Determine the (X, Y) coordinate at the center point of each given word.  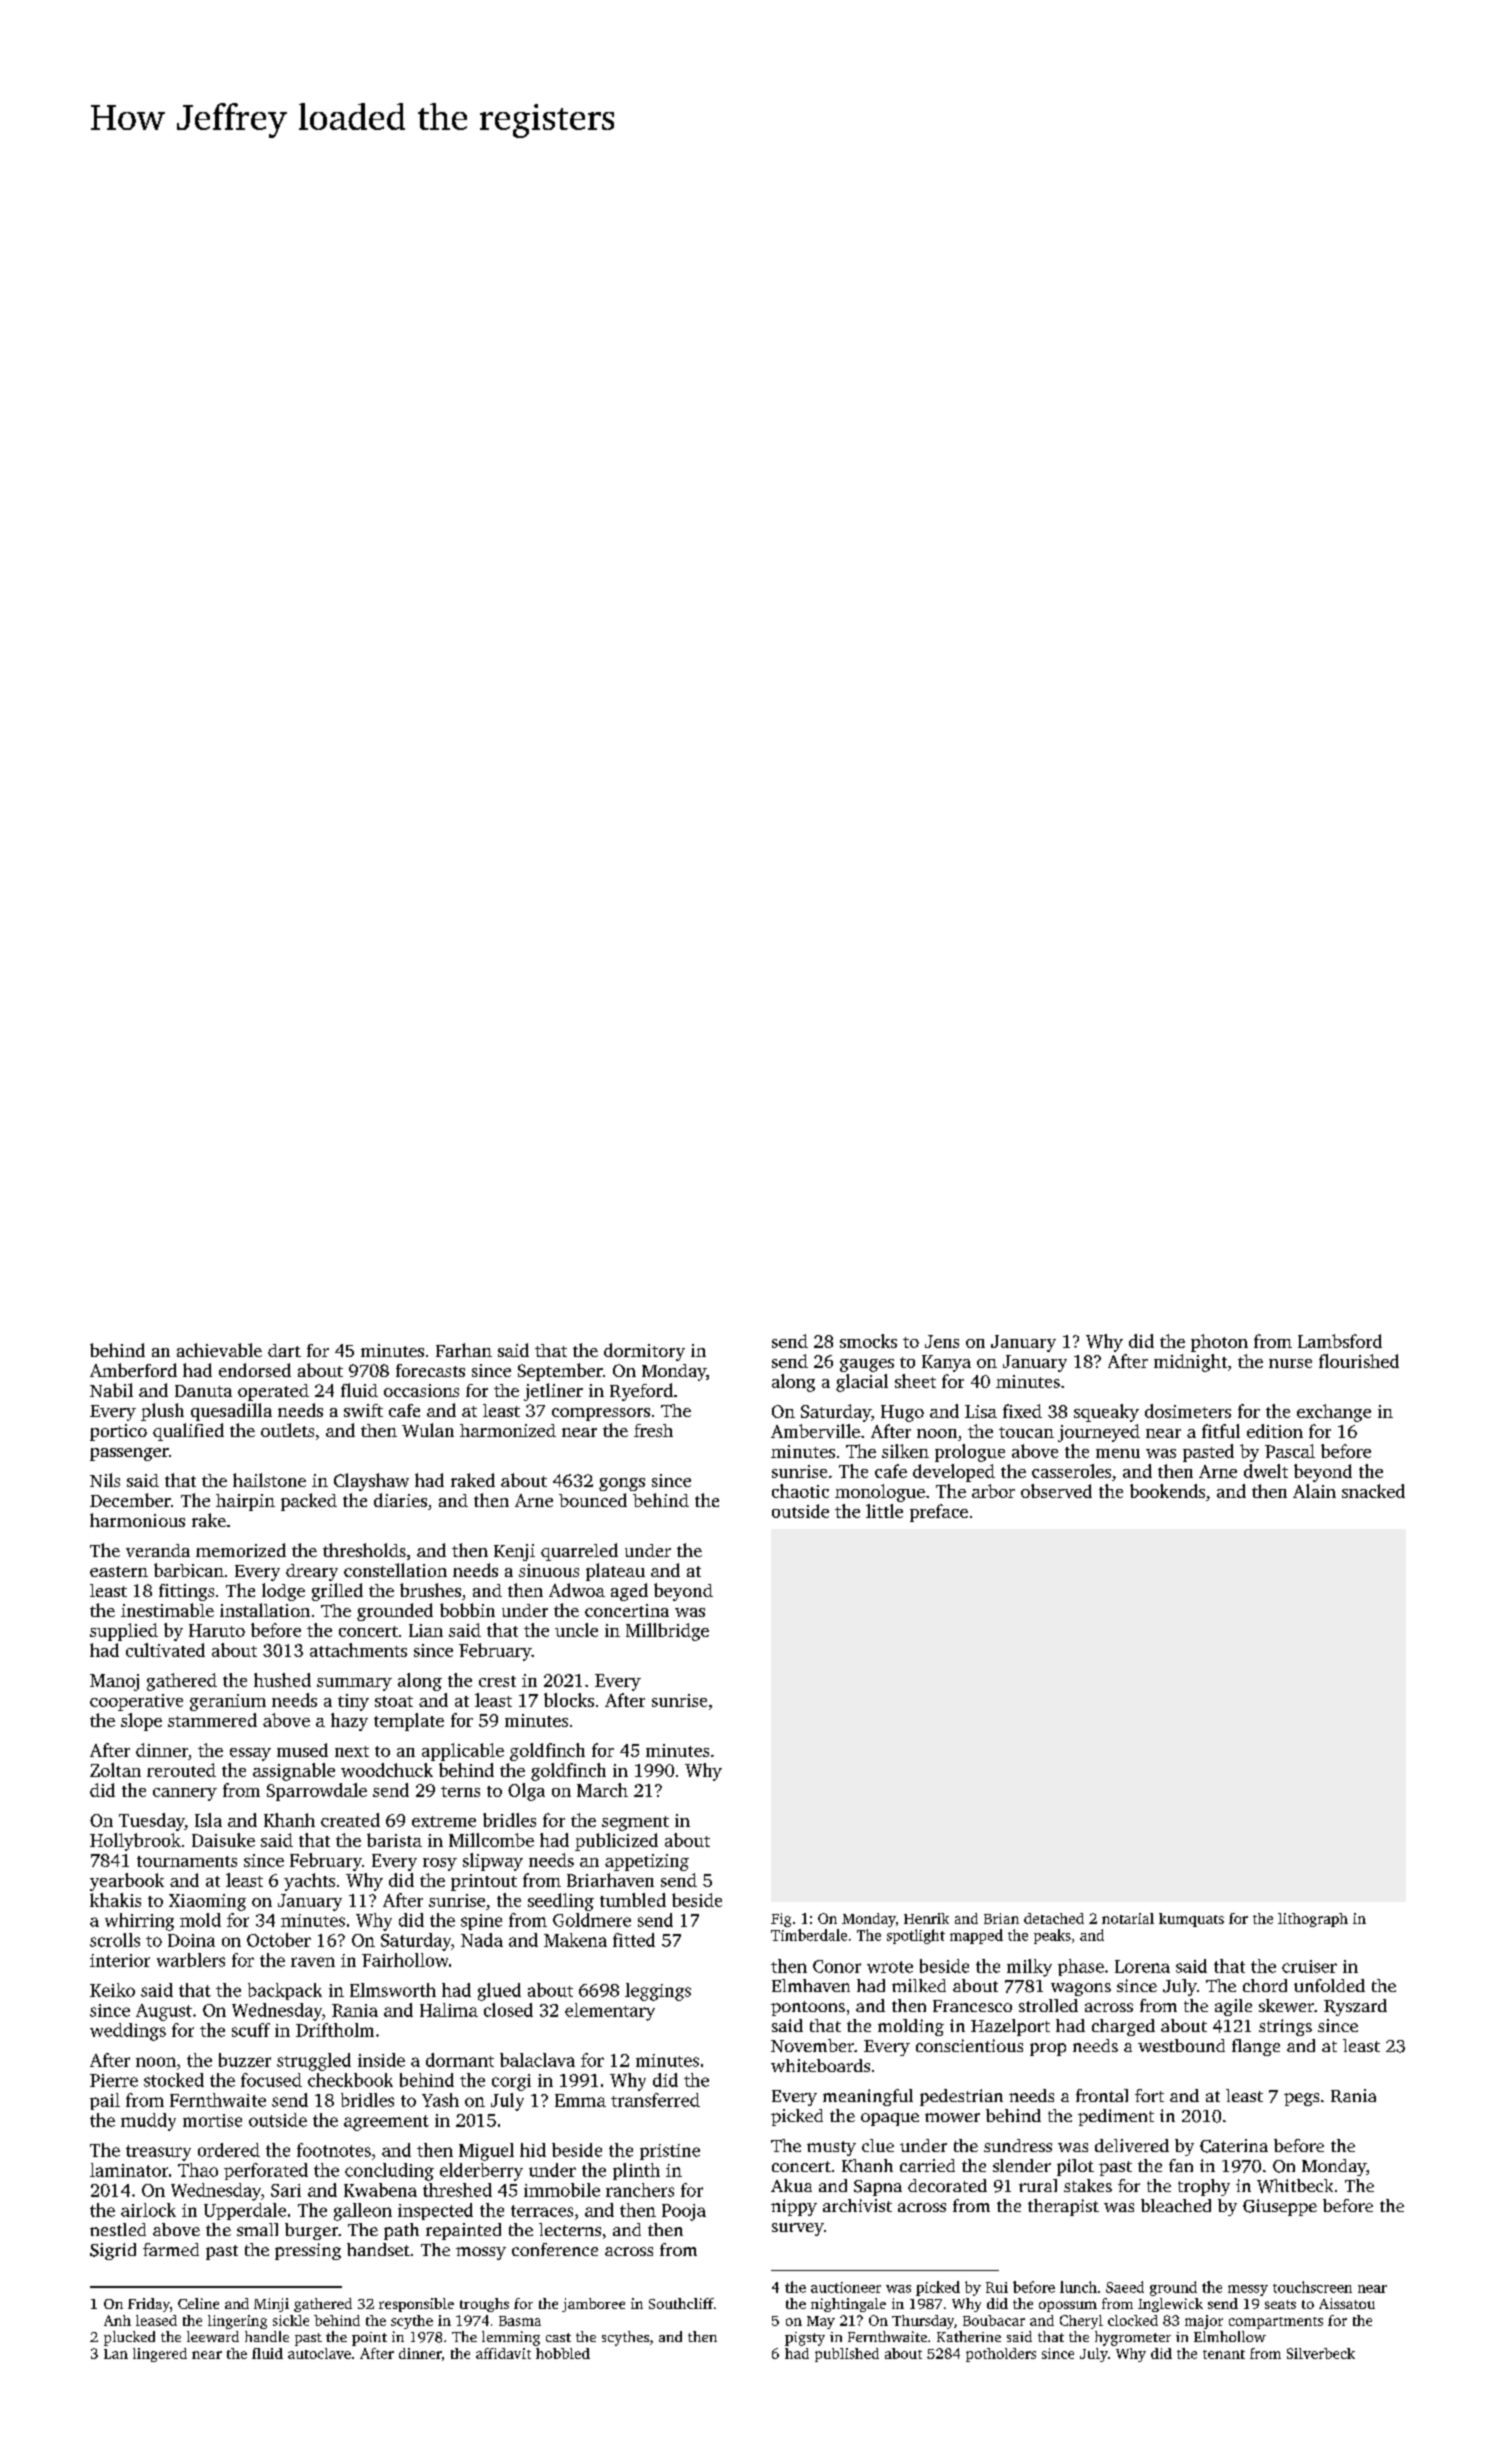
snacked (1373, 1491)
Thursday (923, 2322)
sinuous (549, 1570)
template (409, 1722)
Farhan (464, 1350)
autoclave (319, 2353)
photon (1219, 1343)
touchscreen (1312, 2287)
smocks (868, 1341)
